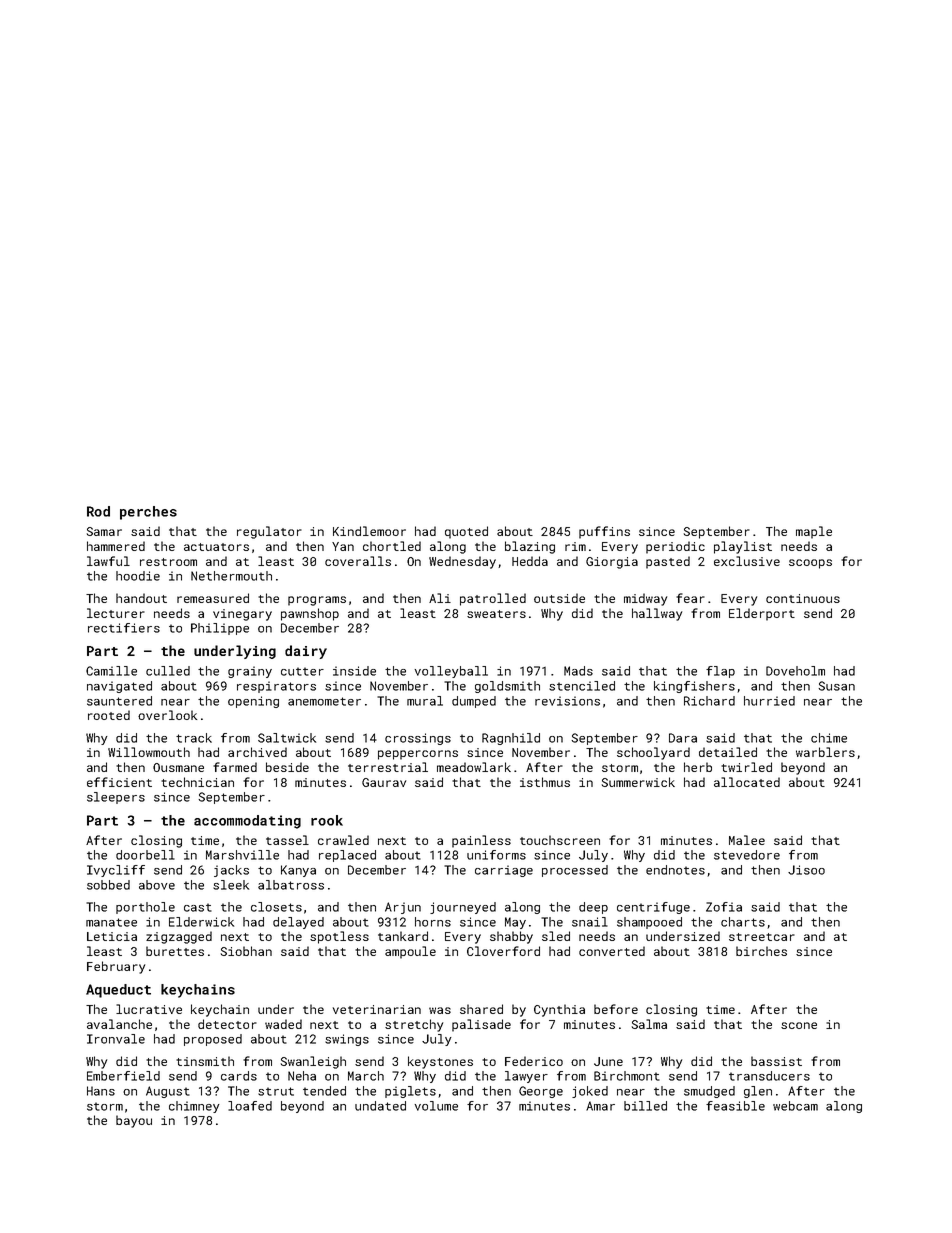 This screenshot has height=1233, width=952. What do you see at coordinates (466, 532) in the screenshot?
I see `quoted` at bounding box center [466, 532].
